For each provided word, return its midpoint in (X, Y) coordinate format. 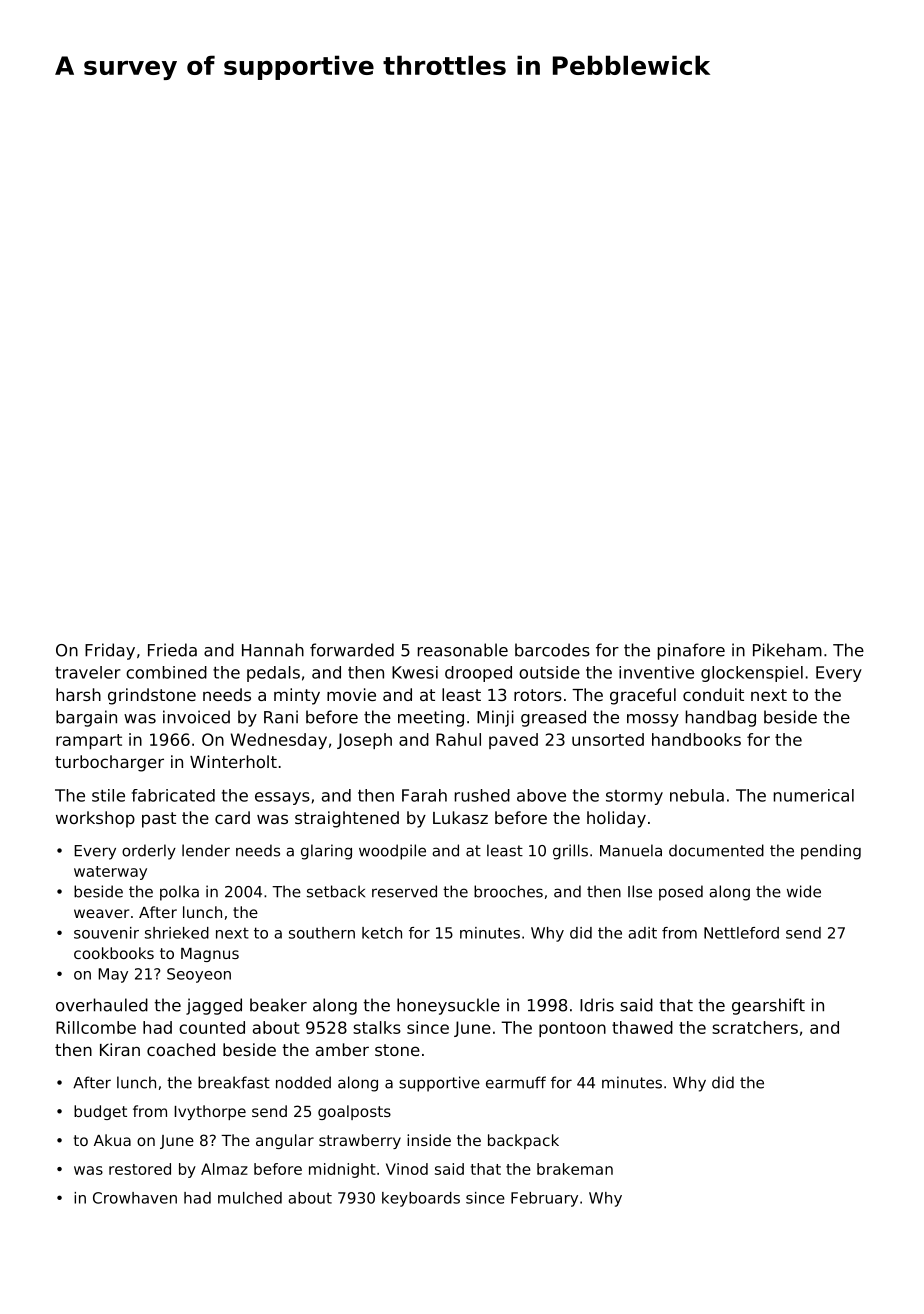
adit (642, 933)
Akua (112, 1140)
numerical (814, 795)
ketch (382, 933)
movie (351, 694)
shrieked (177, 933)
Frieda (172, 650)
